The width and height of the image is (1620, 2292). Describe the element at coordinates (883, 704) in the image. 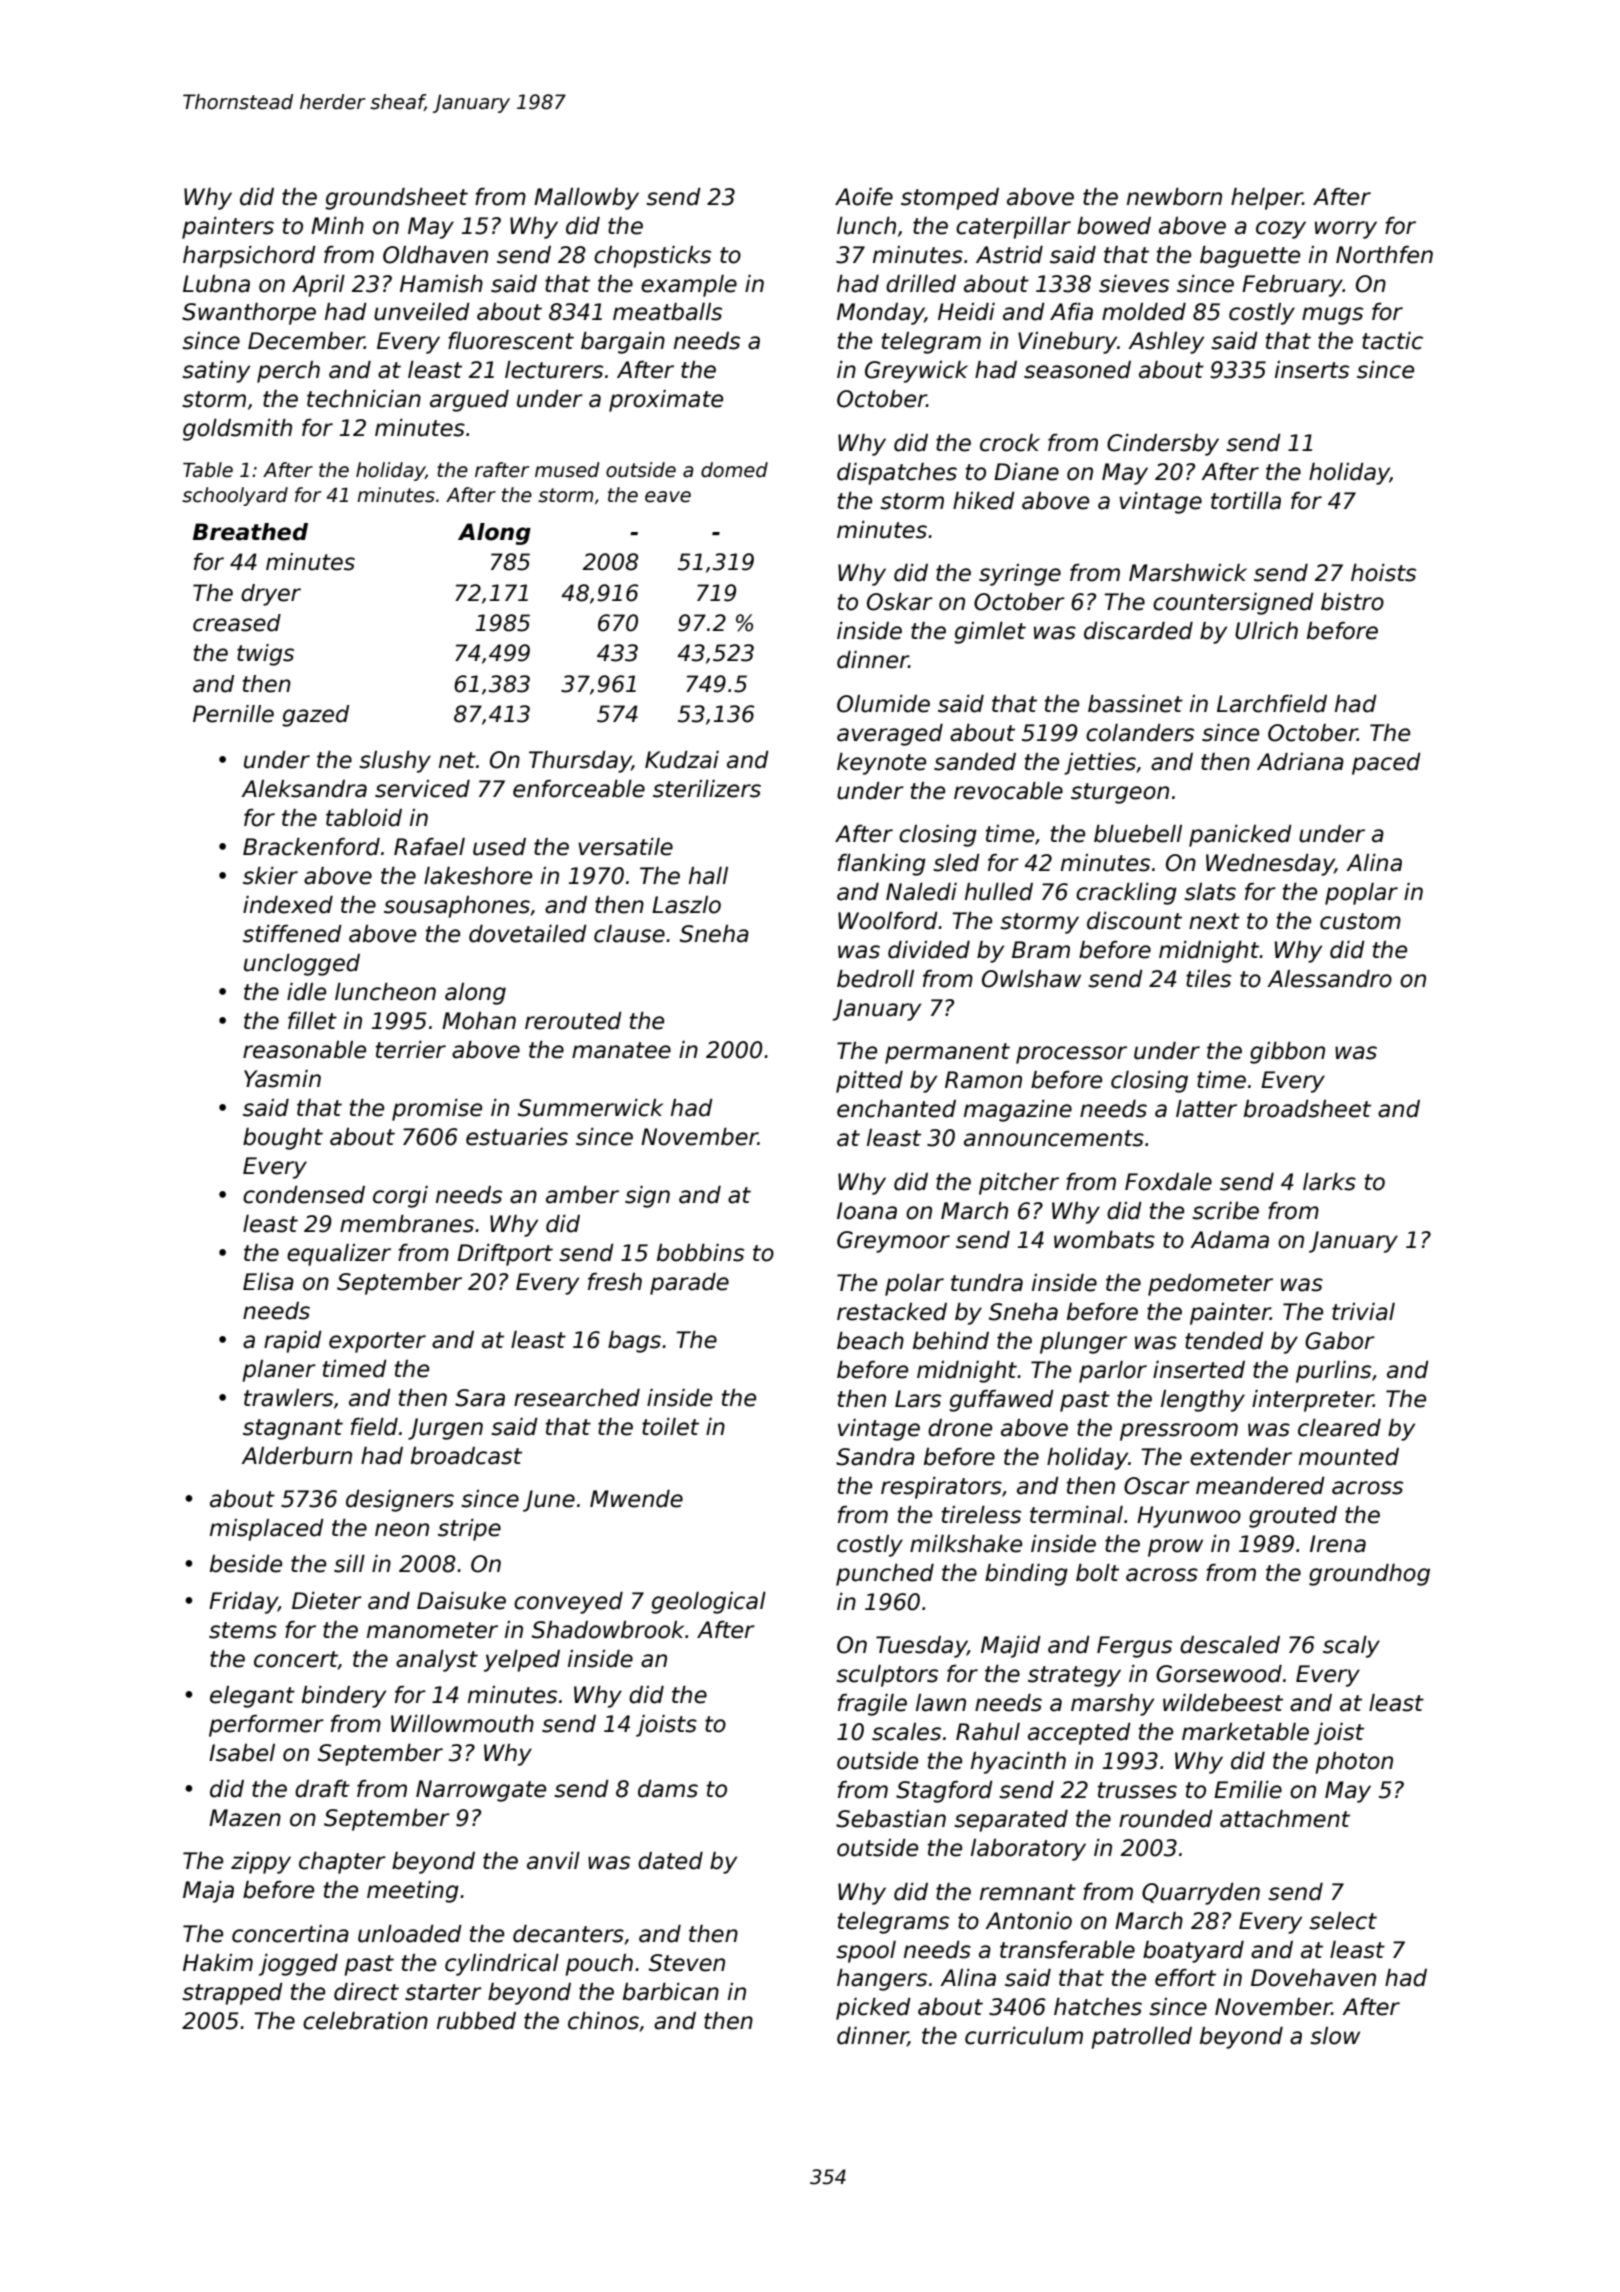

I see `Olumide` at that location.
